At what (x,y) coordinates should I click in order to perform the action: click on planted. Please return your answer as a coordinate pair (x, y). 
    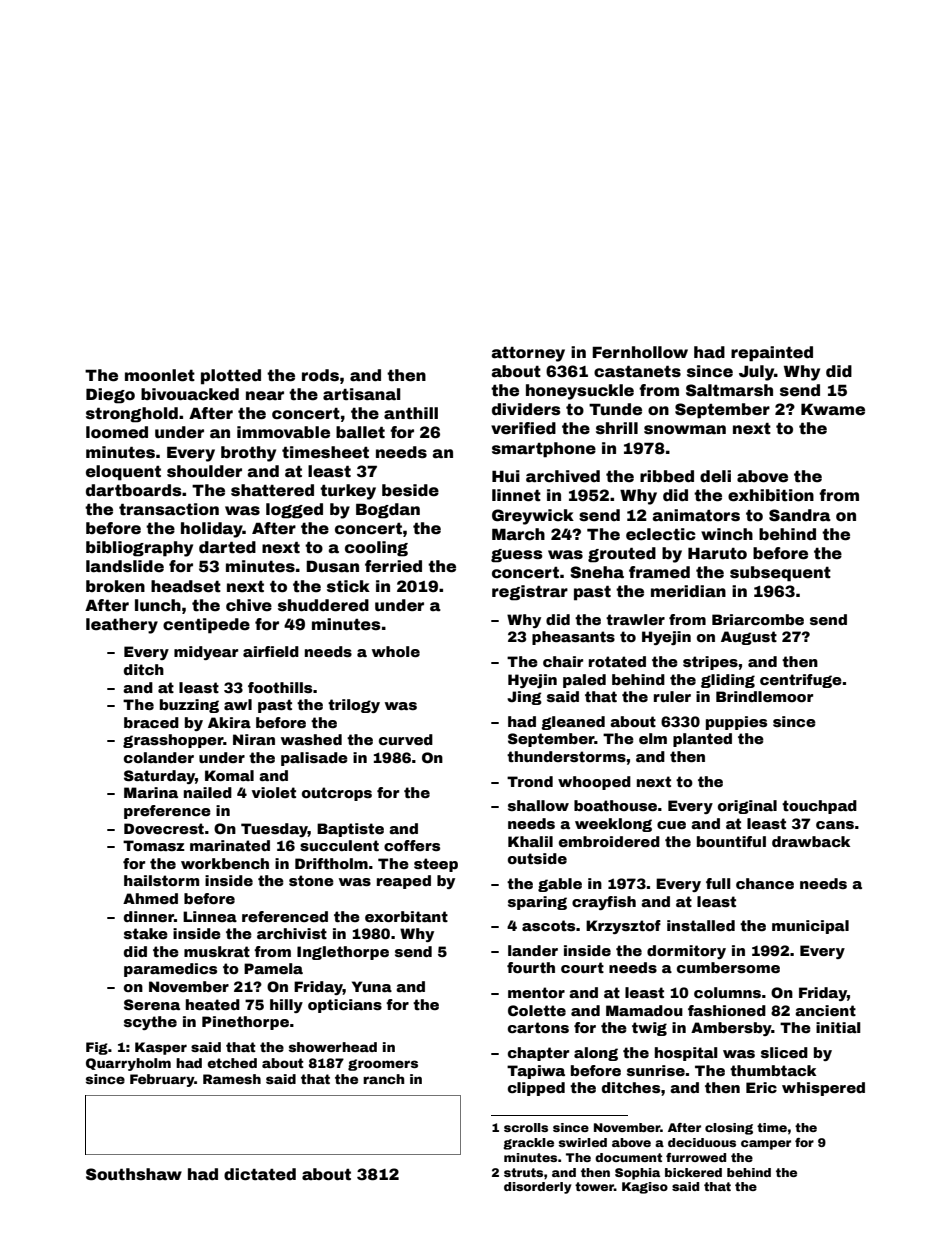
    Looking at the image, I should click on (702, 740).
